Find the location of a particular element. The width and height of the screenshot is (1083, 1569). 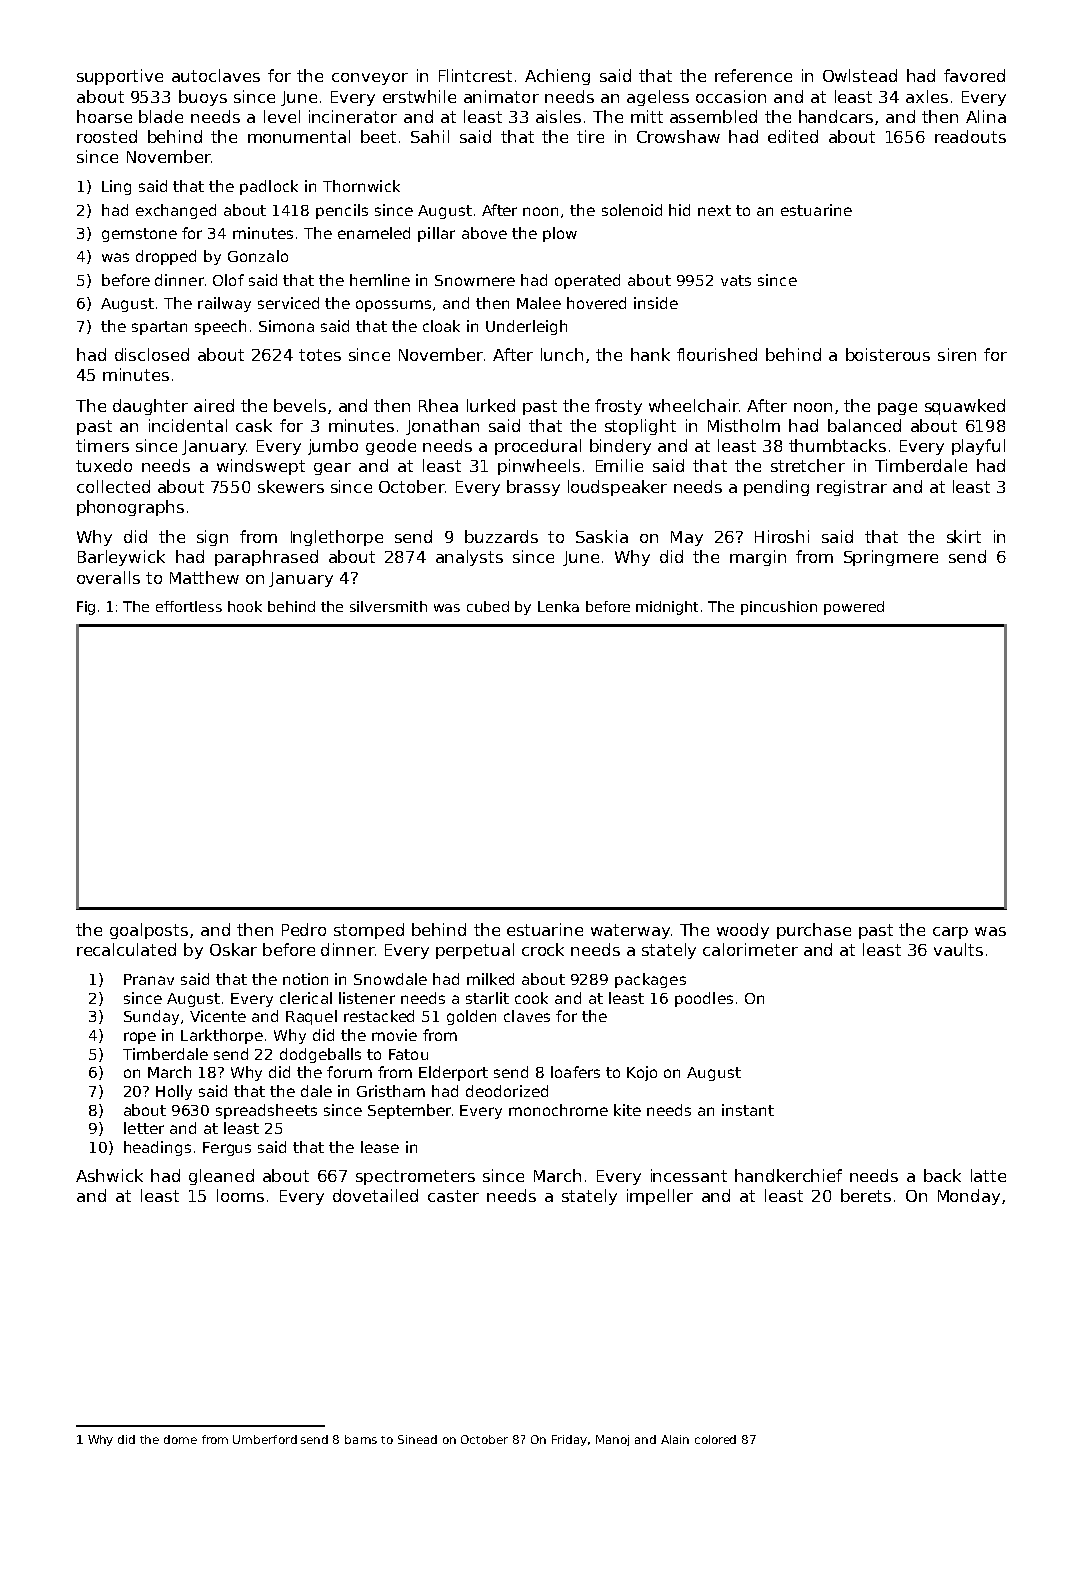

Underleigh is located at coordinates (526, 327).
